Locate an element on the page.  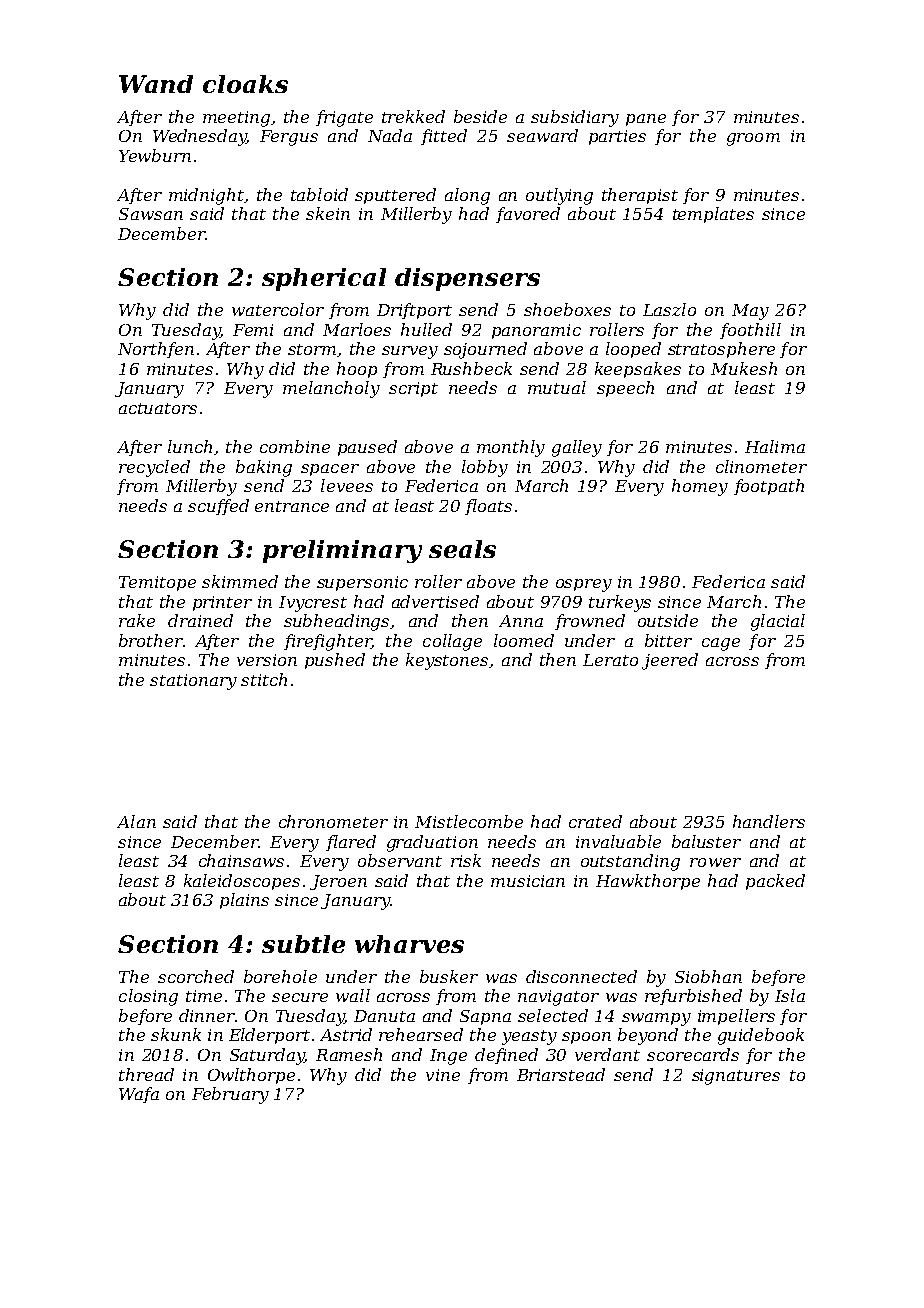
musician is located at coordinates (528, 881).
